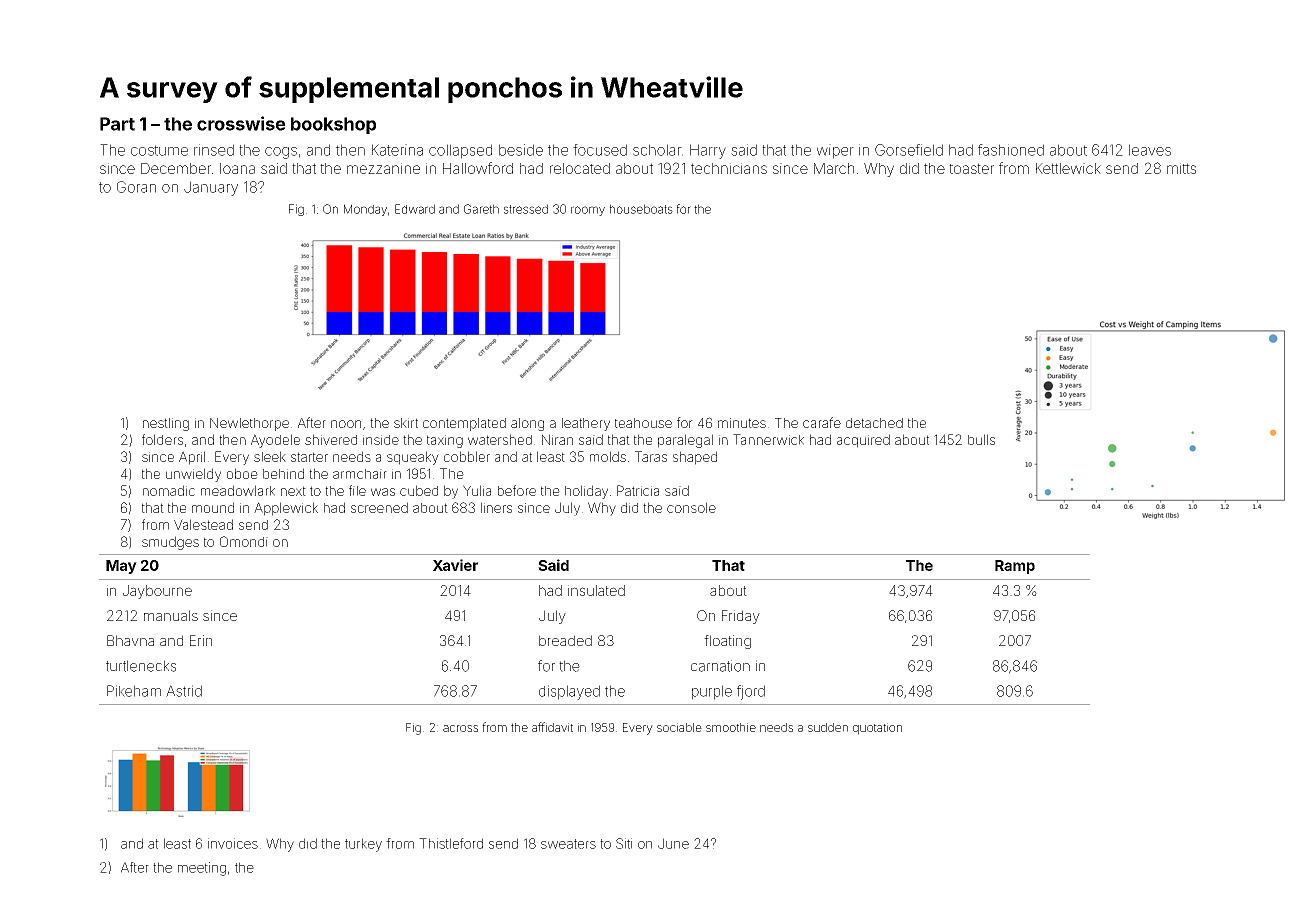 Image resolution: width=1308 pixels, height=924 pixels. What do you see at coordinates (157, 592) in the image?
I see `Jaybourne` at bounding box center [157, 592].
